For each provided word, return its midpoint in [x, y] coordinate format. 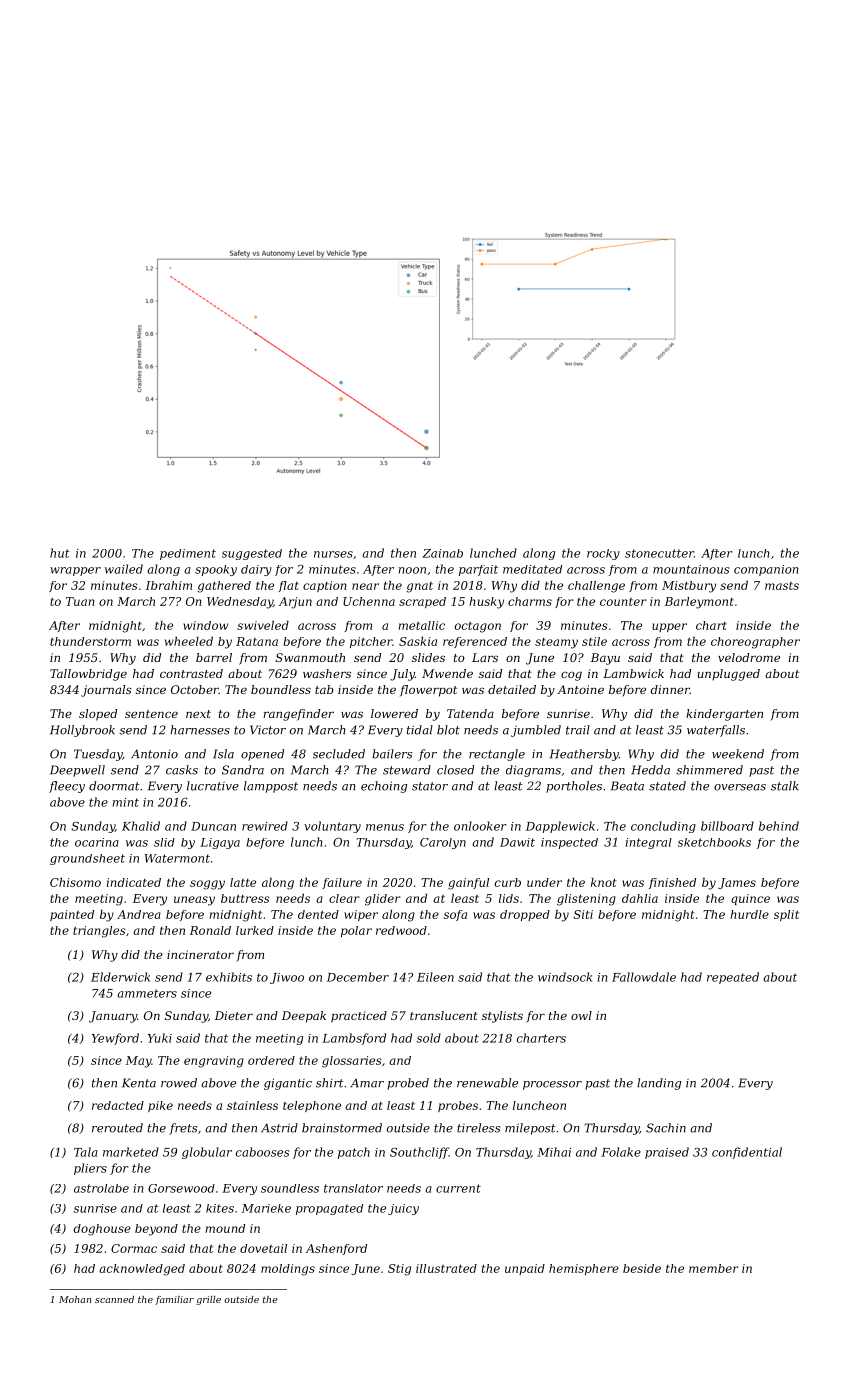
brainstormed [342, 1128]
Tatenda [470, 713]
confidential [747, 1153]
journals [106, 691]
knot [604, 882]
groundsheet [87, 859]
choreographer [755, 643]
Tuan [80, 601]
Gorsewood [181, 1188]
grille [208, 1300]
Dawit [517, 842]
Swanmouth [310, 657]
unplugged [729, 675]
